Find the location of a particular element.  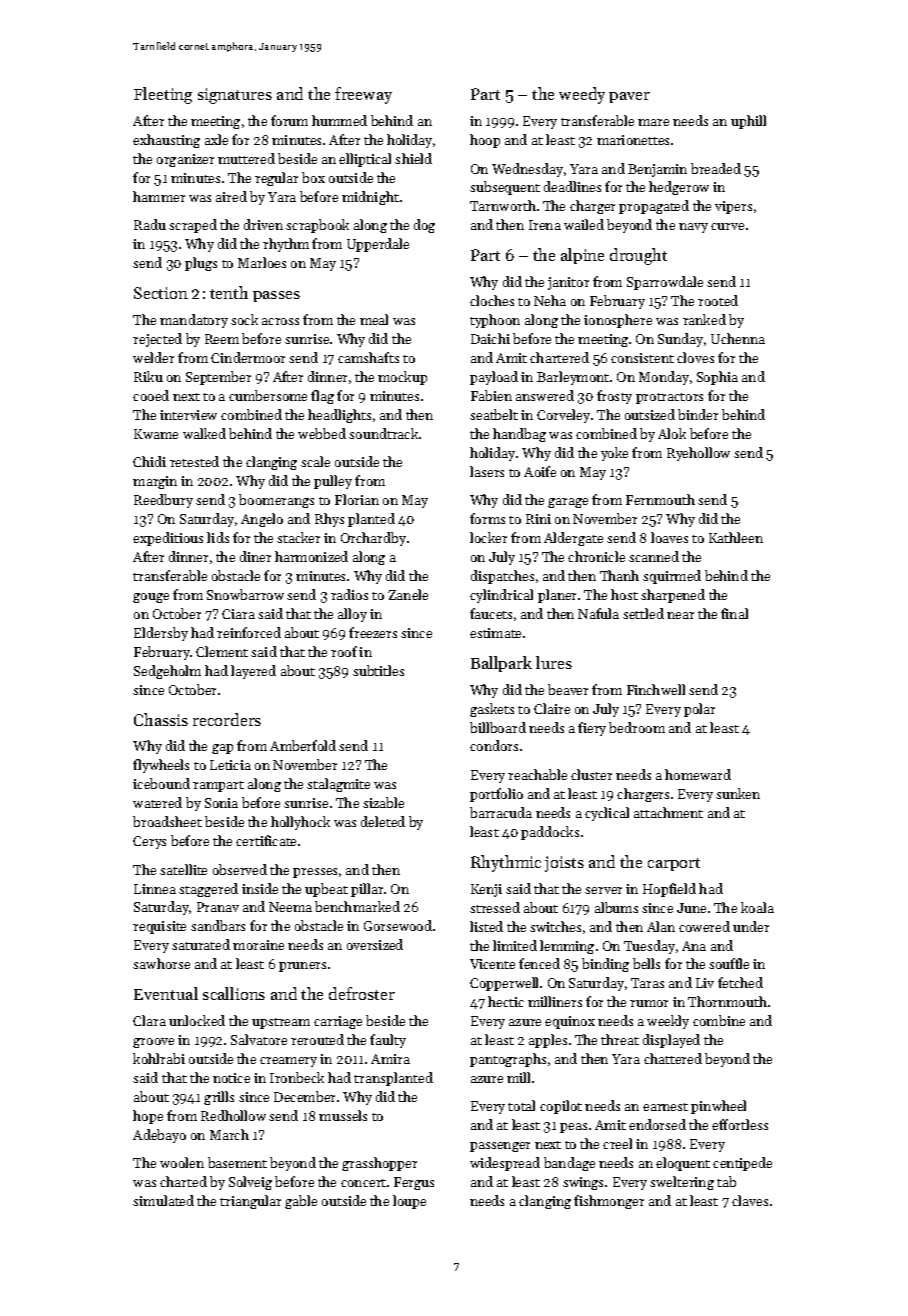

icebound is located at coordinates (161, 783).
